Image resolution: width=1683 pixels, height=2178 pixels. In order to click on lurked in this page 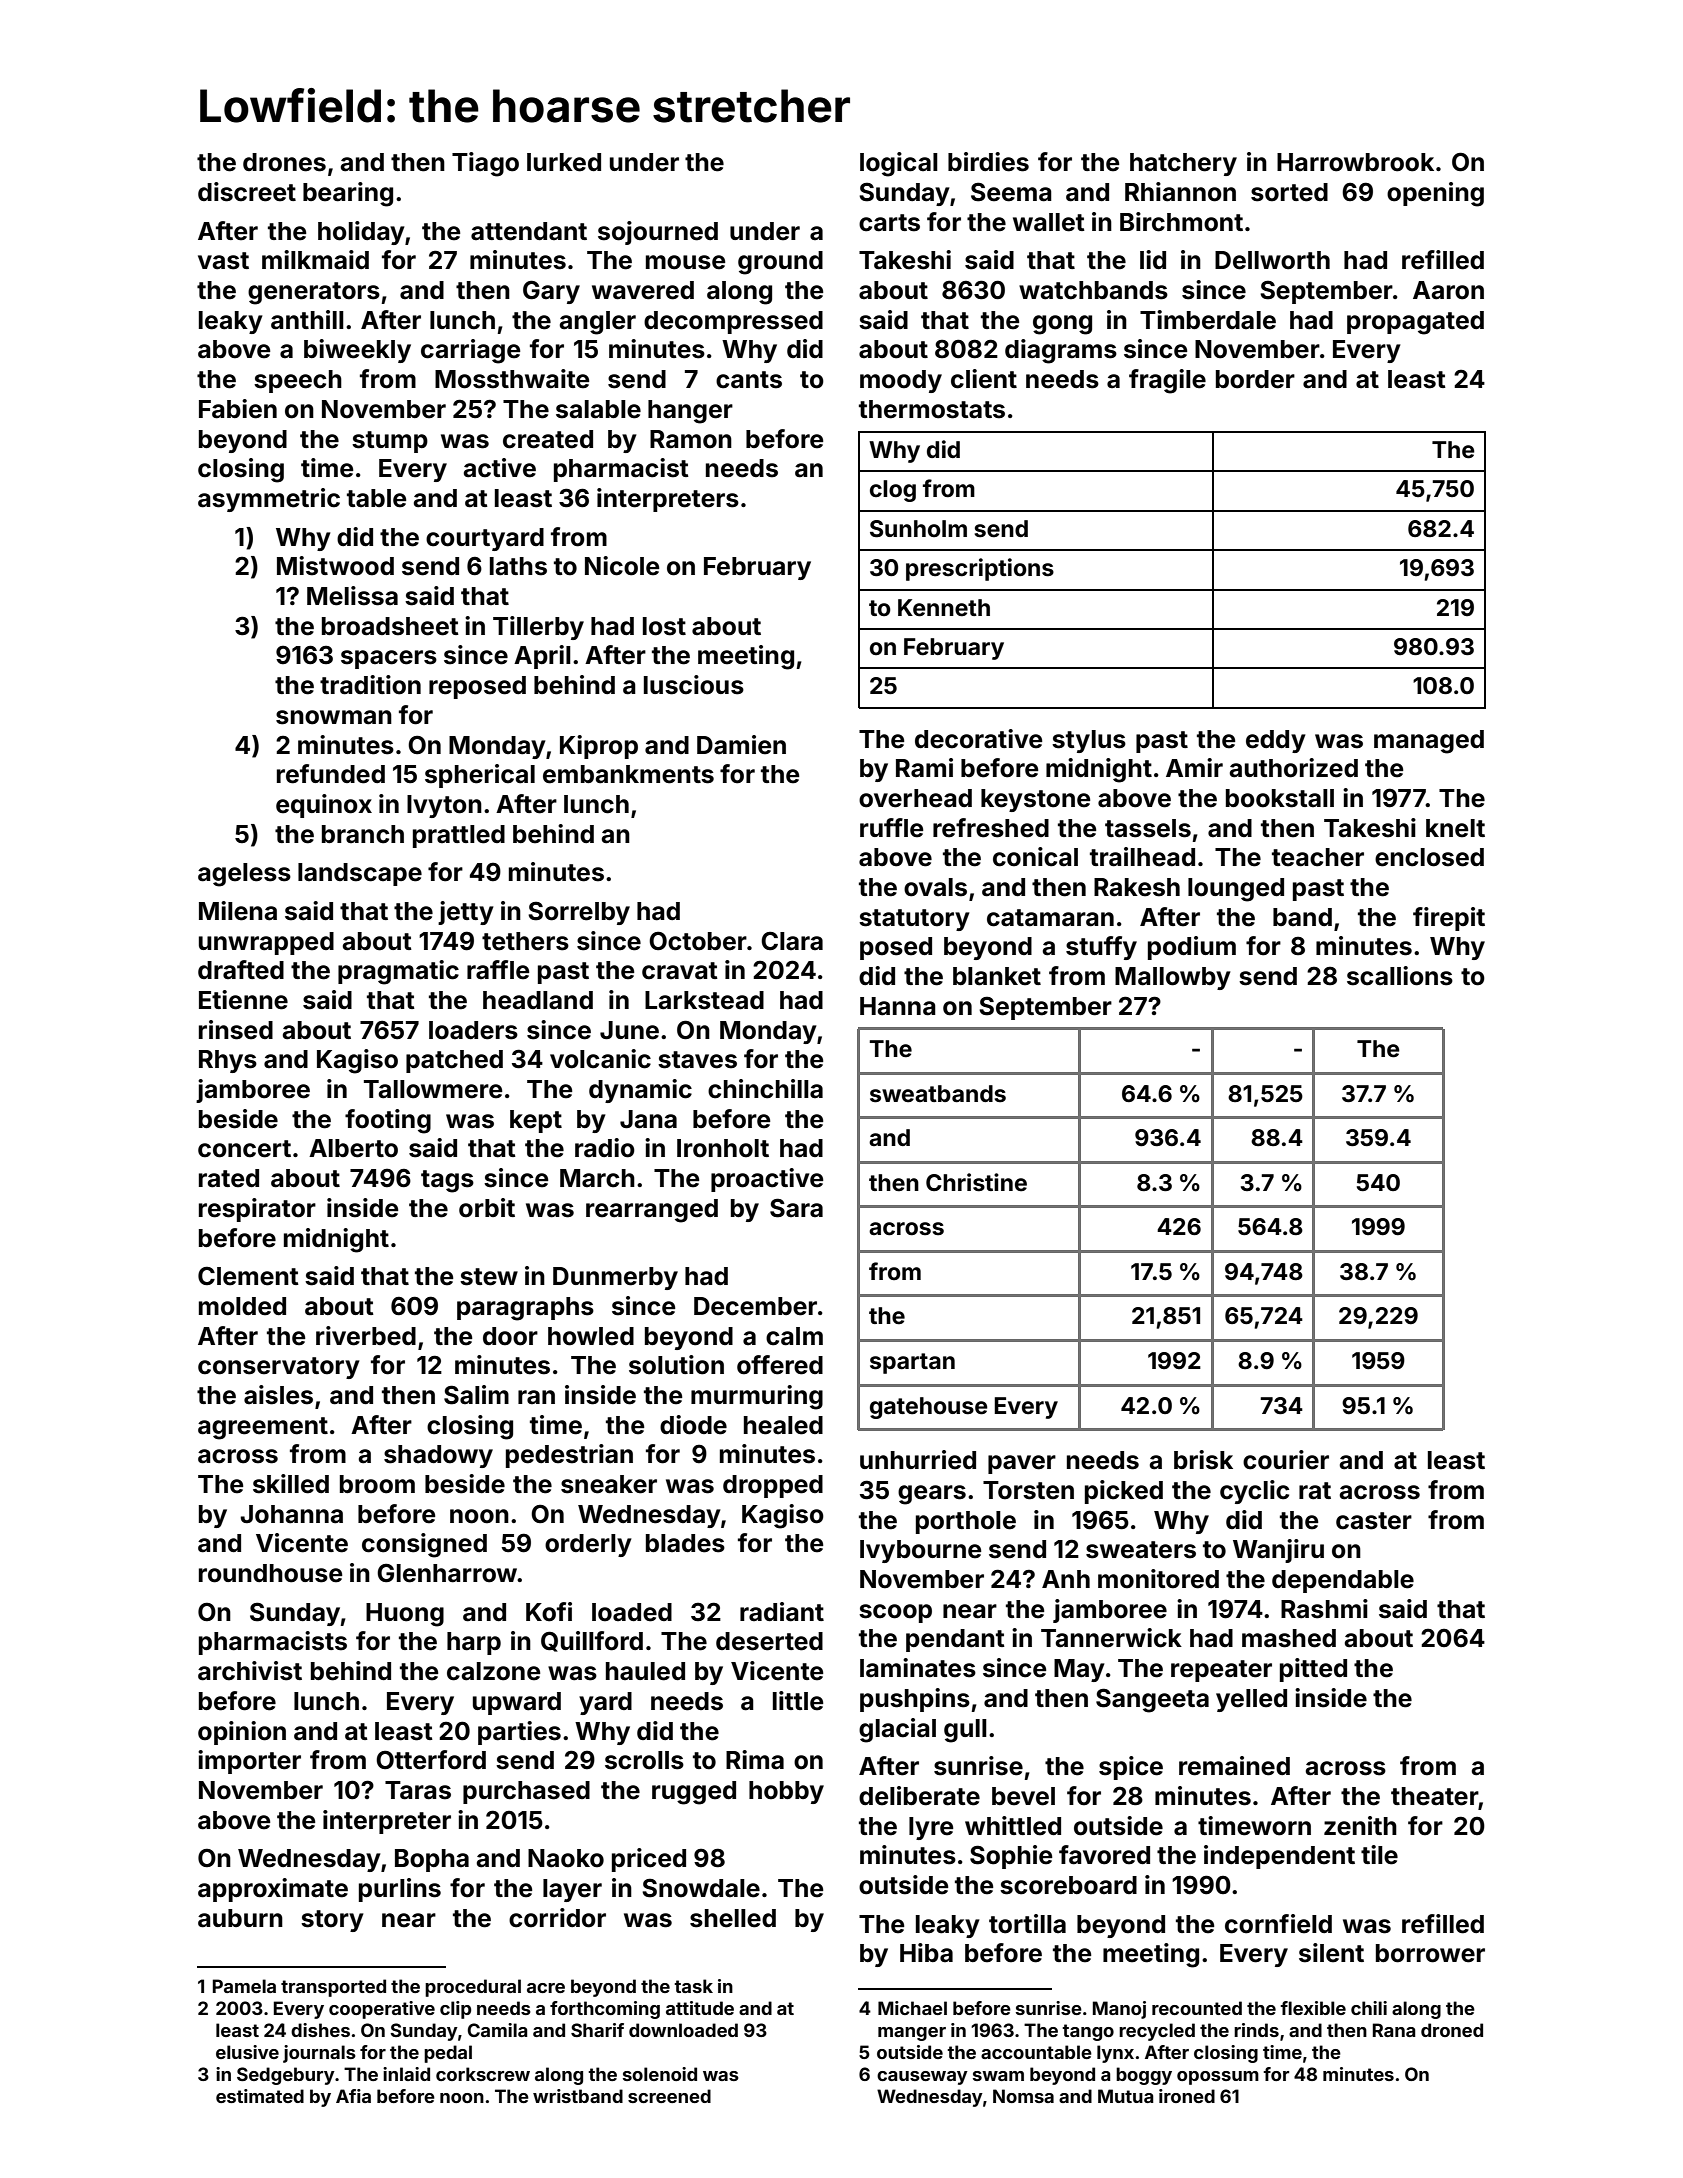, I will do `click(564, 162)`.
